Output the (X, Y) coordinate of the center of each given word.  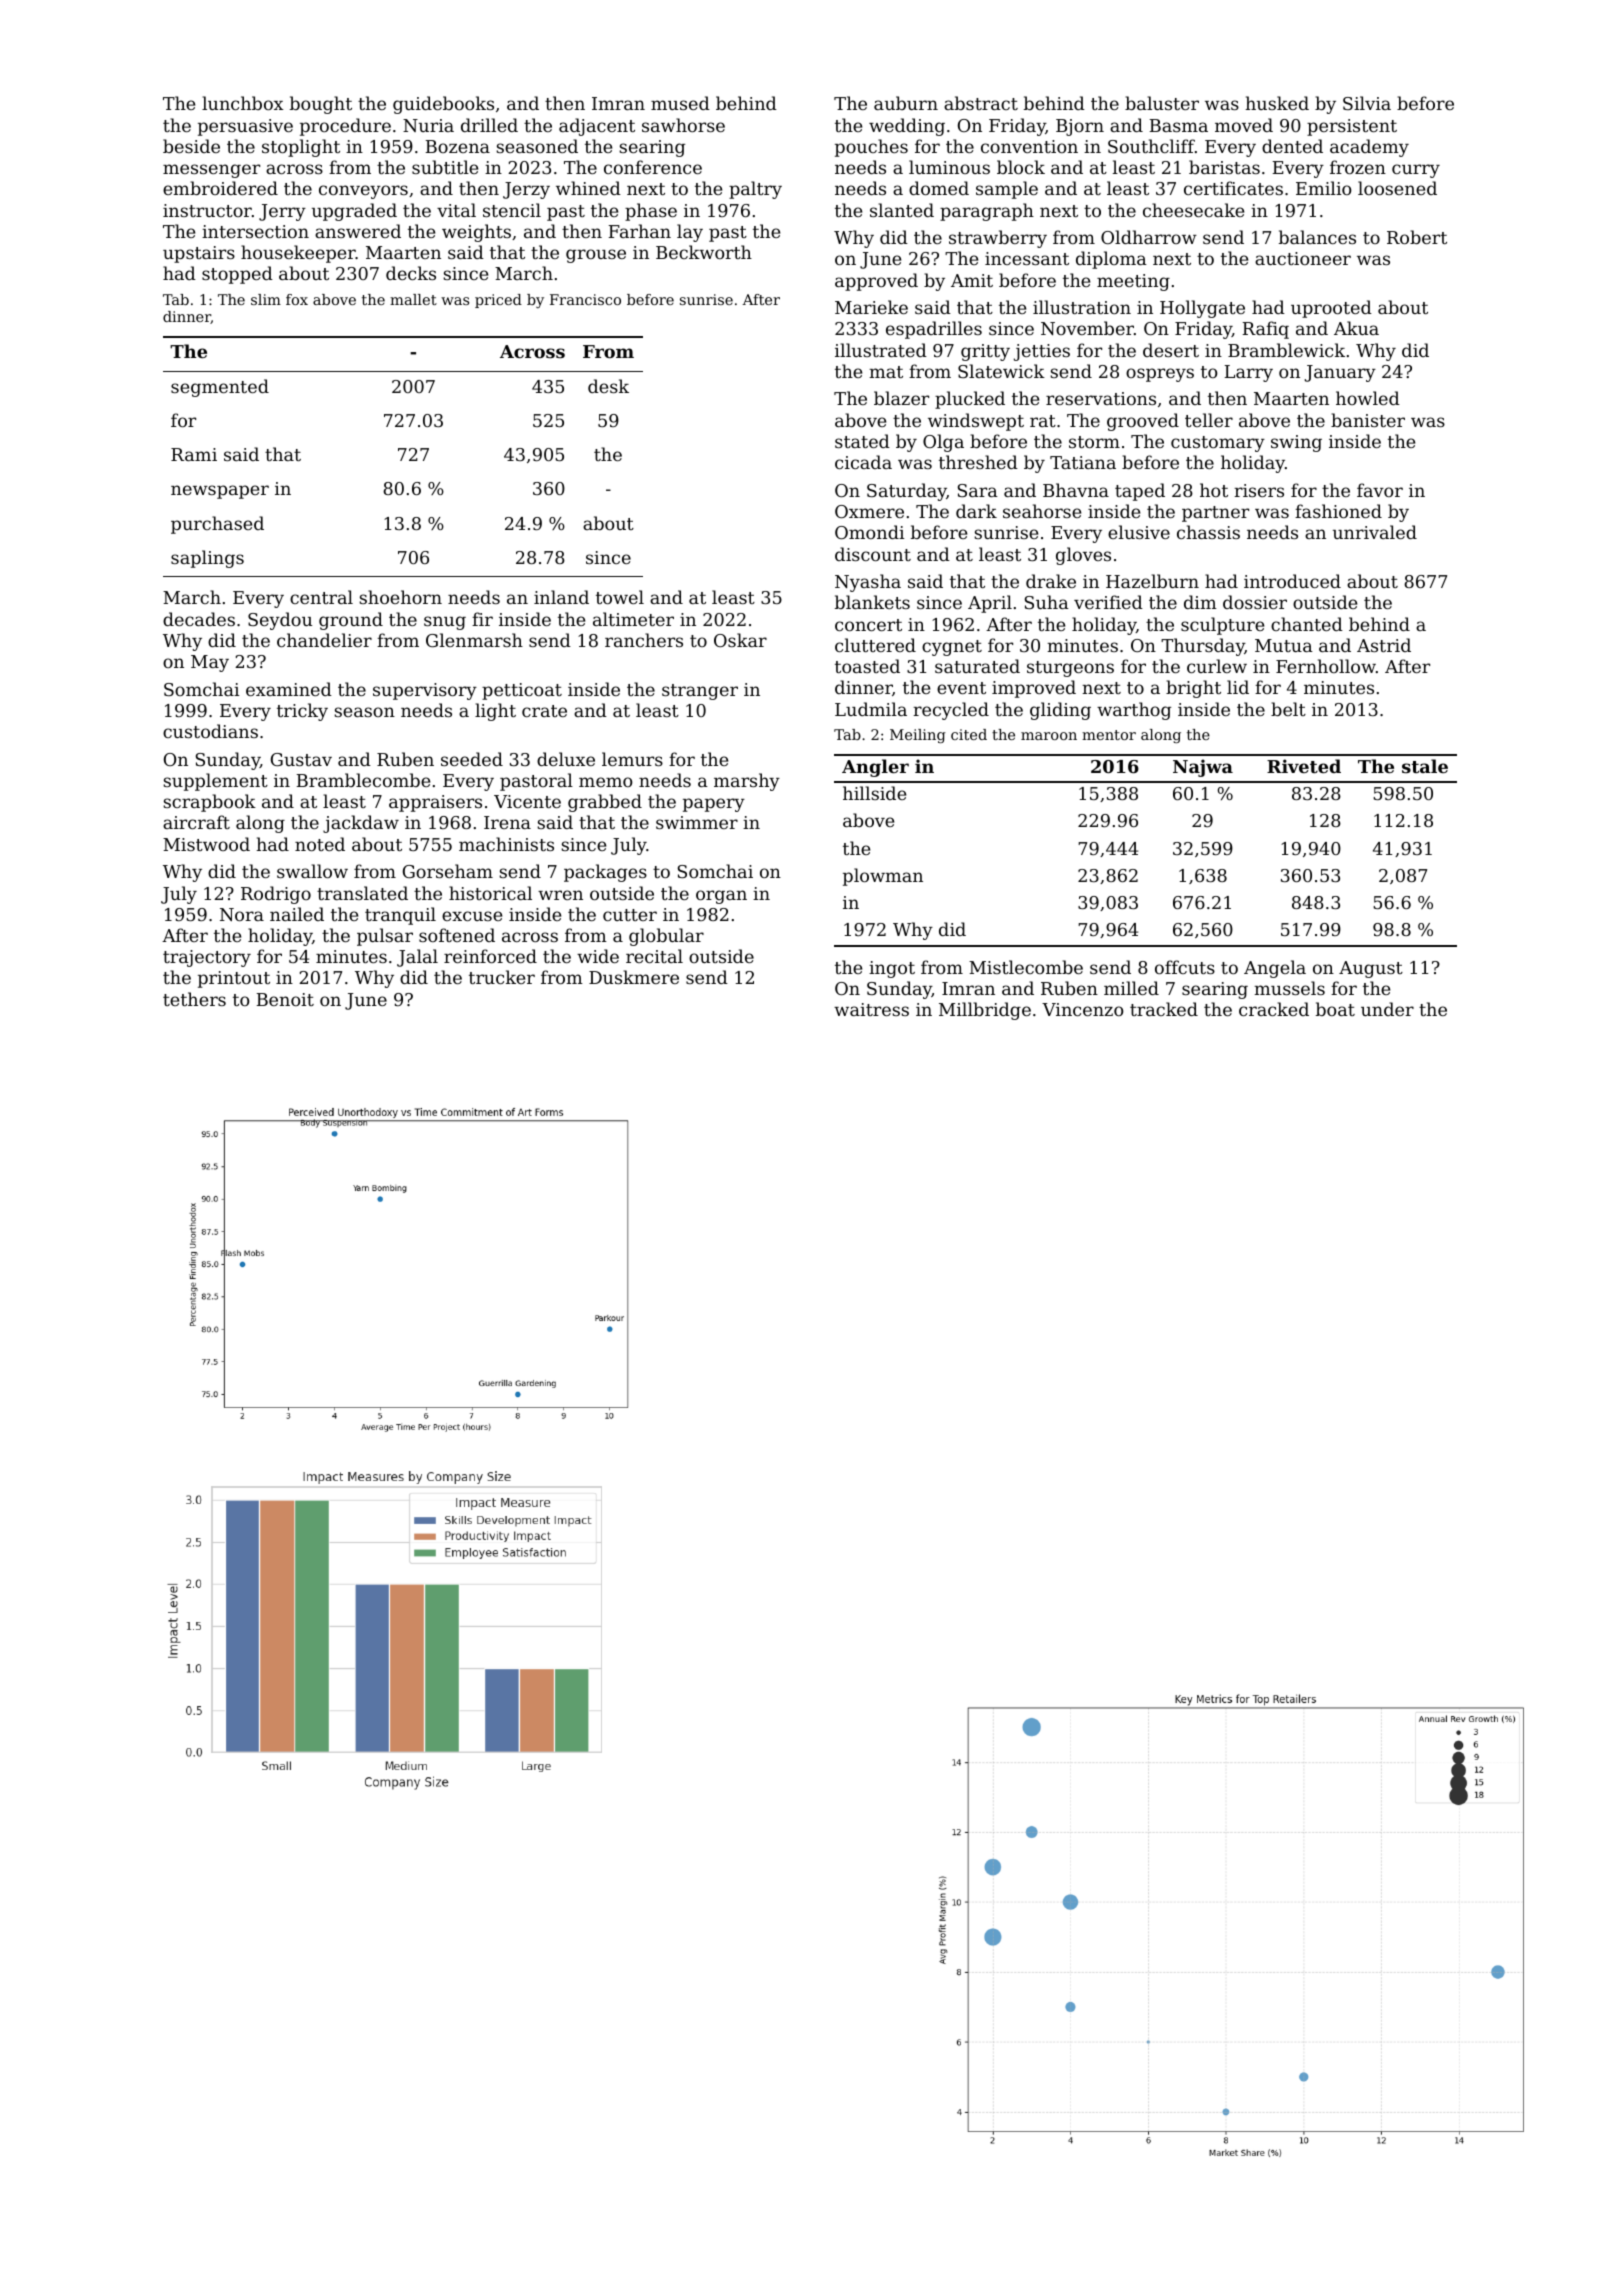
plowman (883, 877)
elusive (1139, 532)
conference (653, 167)
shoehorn (400, 597)
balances (1317, 237)
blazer (901, 398)
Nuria (428, 125)
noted (320, 844)
